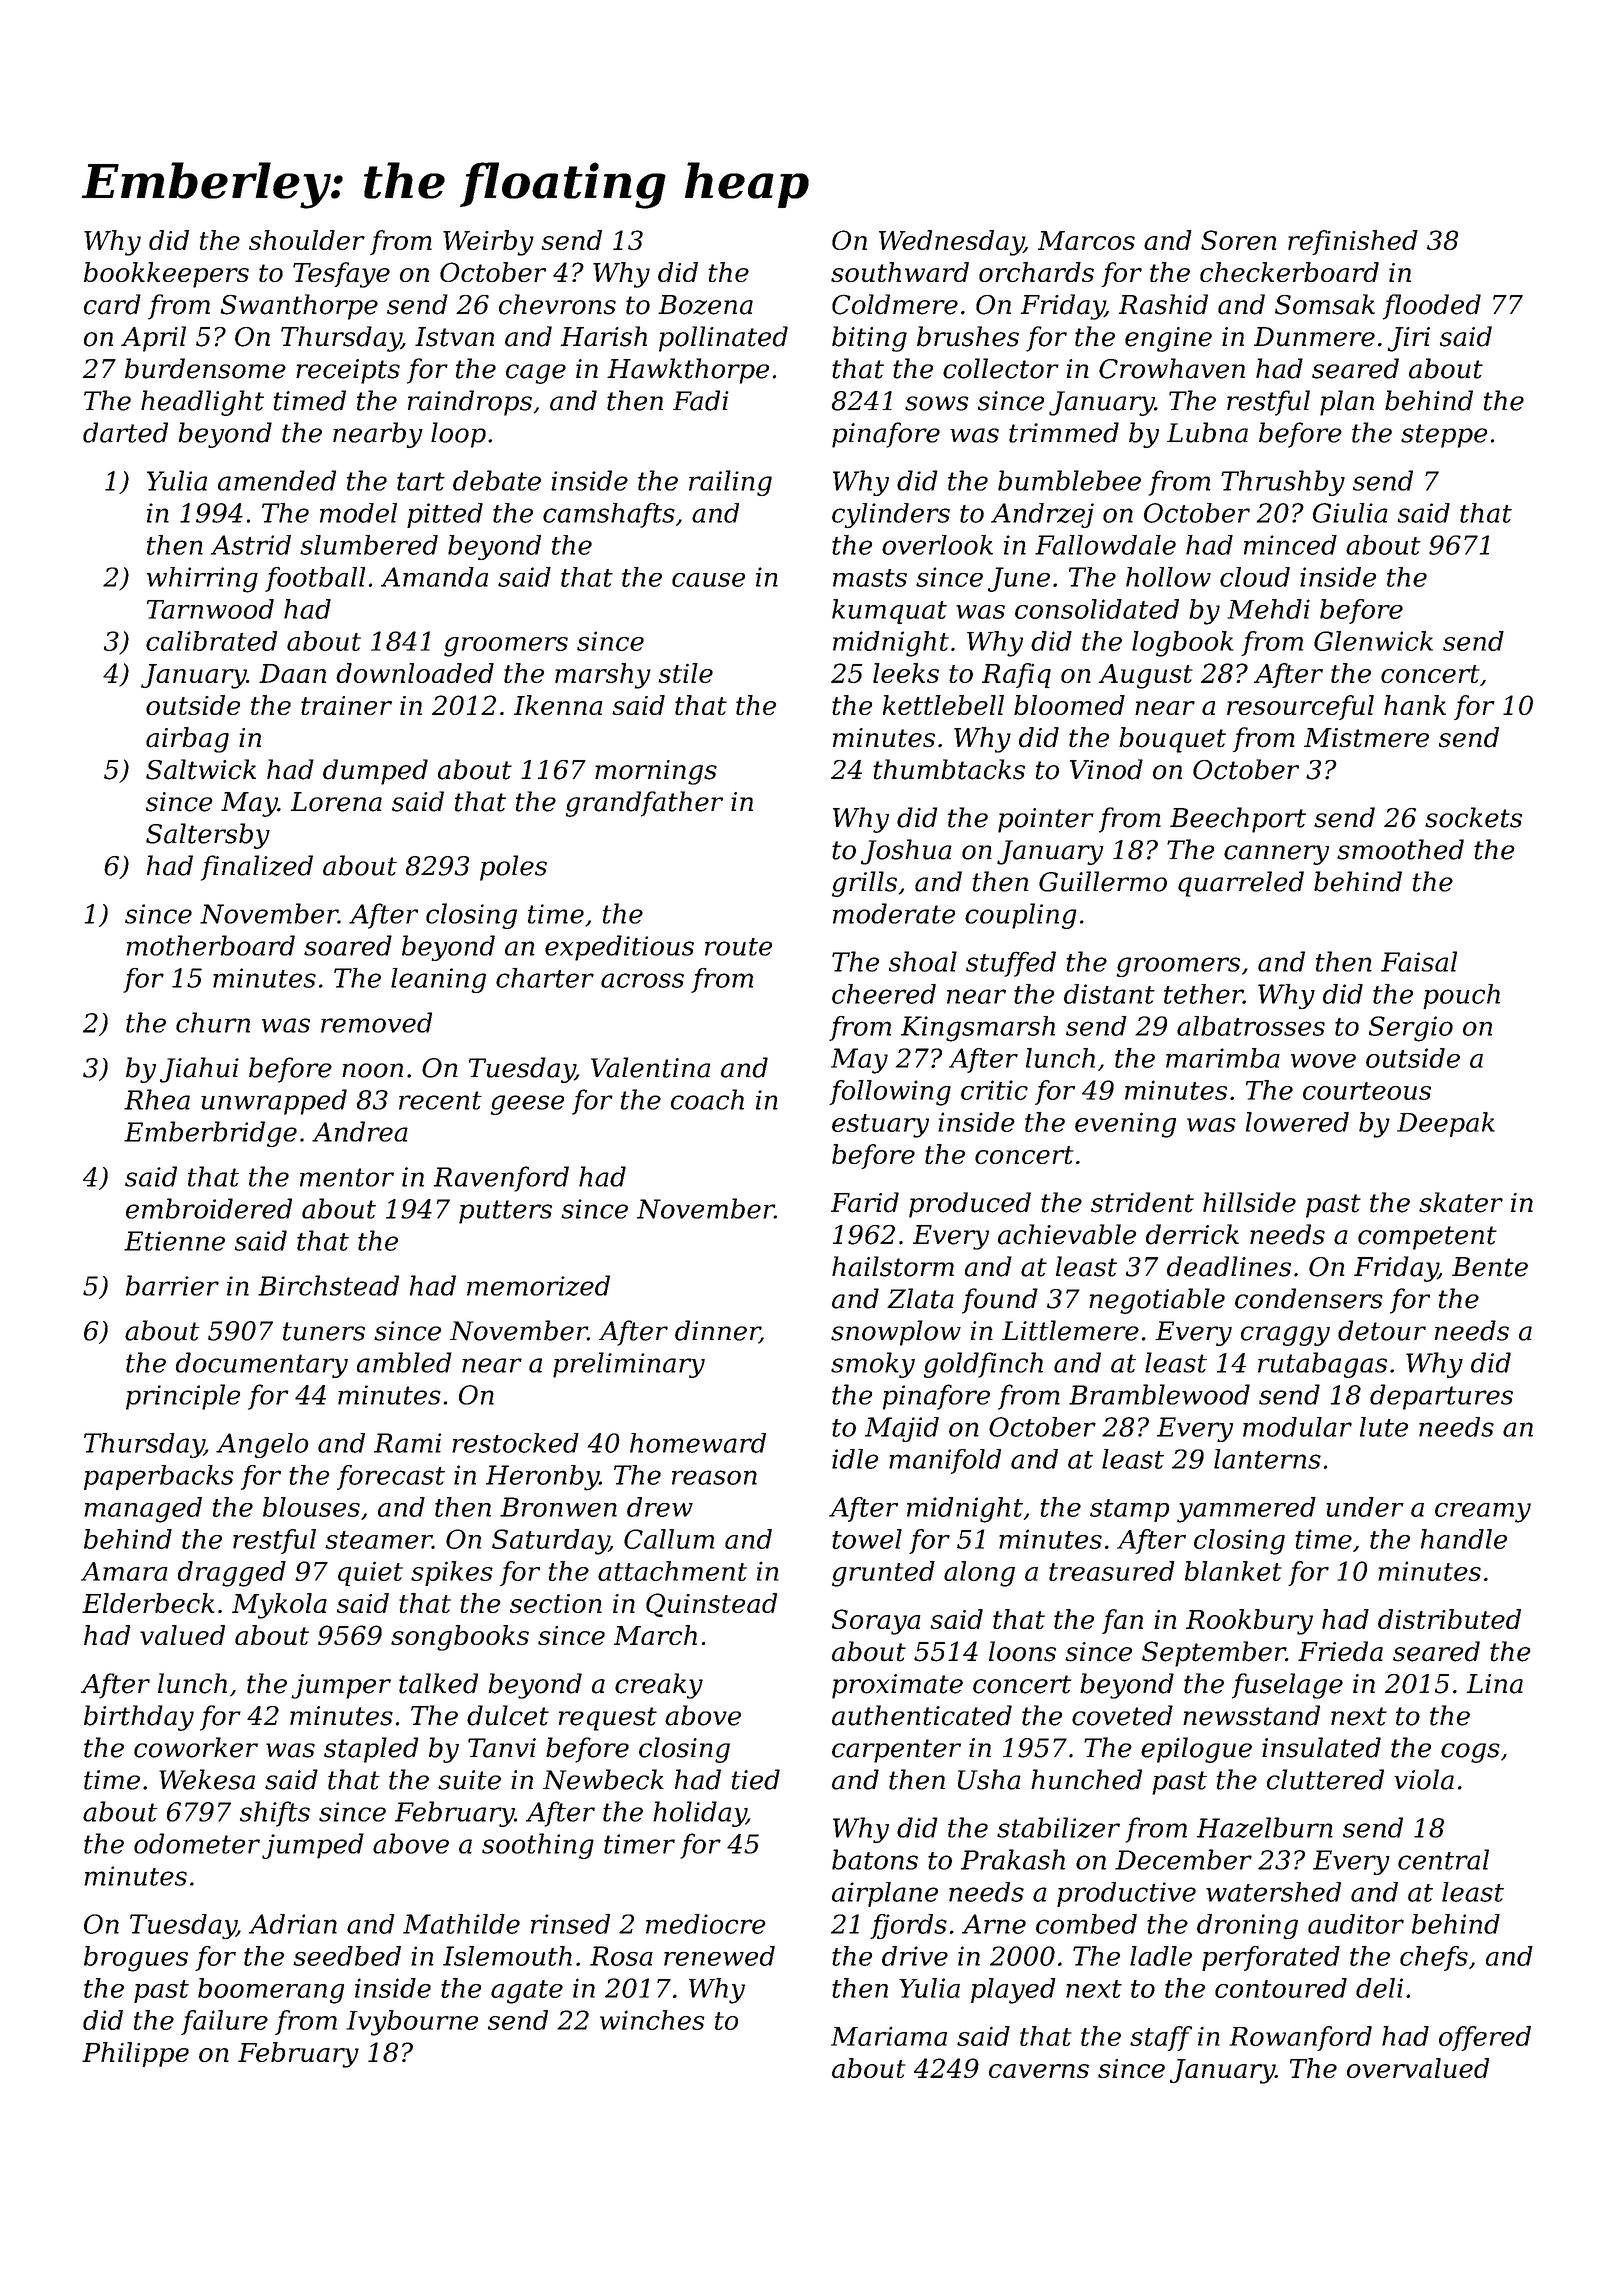 Image resolution: width=1620 pixels, height=2292 pixels. What do you see at coordinates (1382, 1330) in the page?
I see `detour` at bounding box center [1382, 1330].
